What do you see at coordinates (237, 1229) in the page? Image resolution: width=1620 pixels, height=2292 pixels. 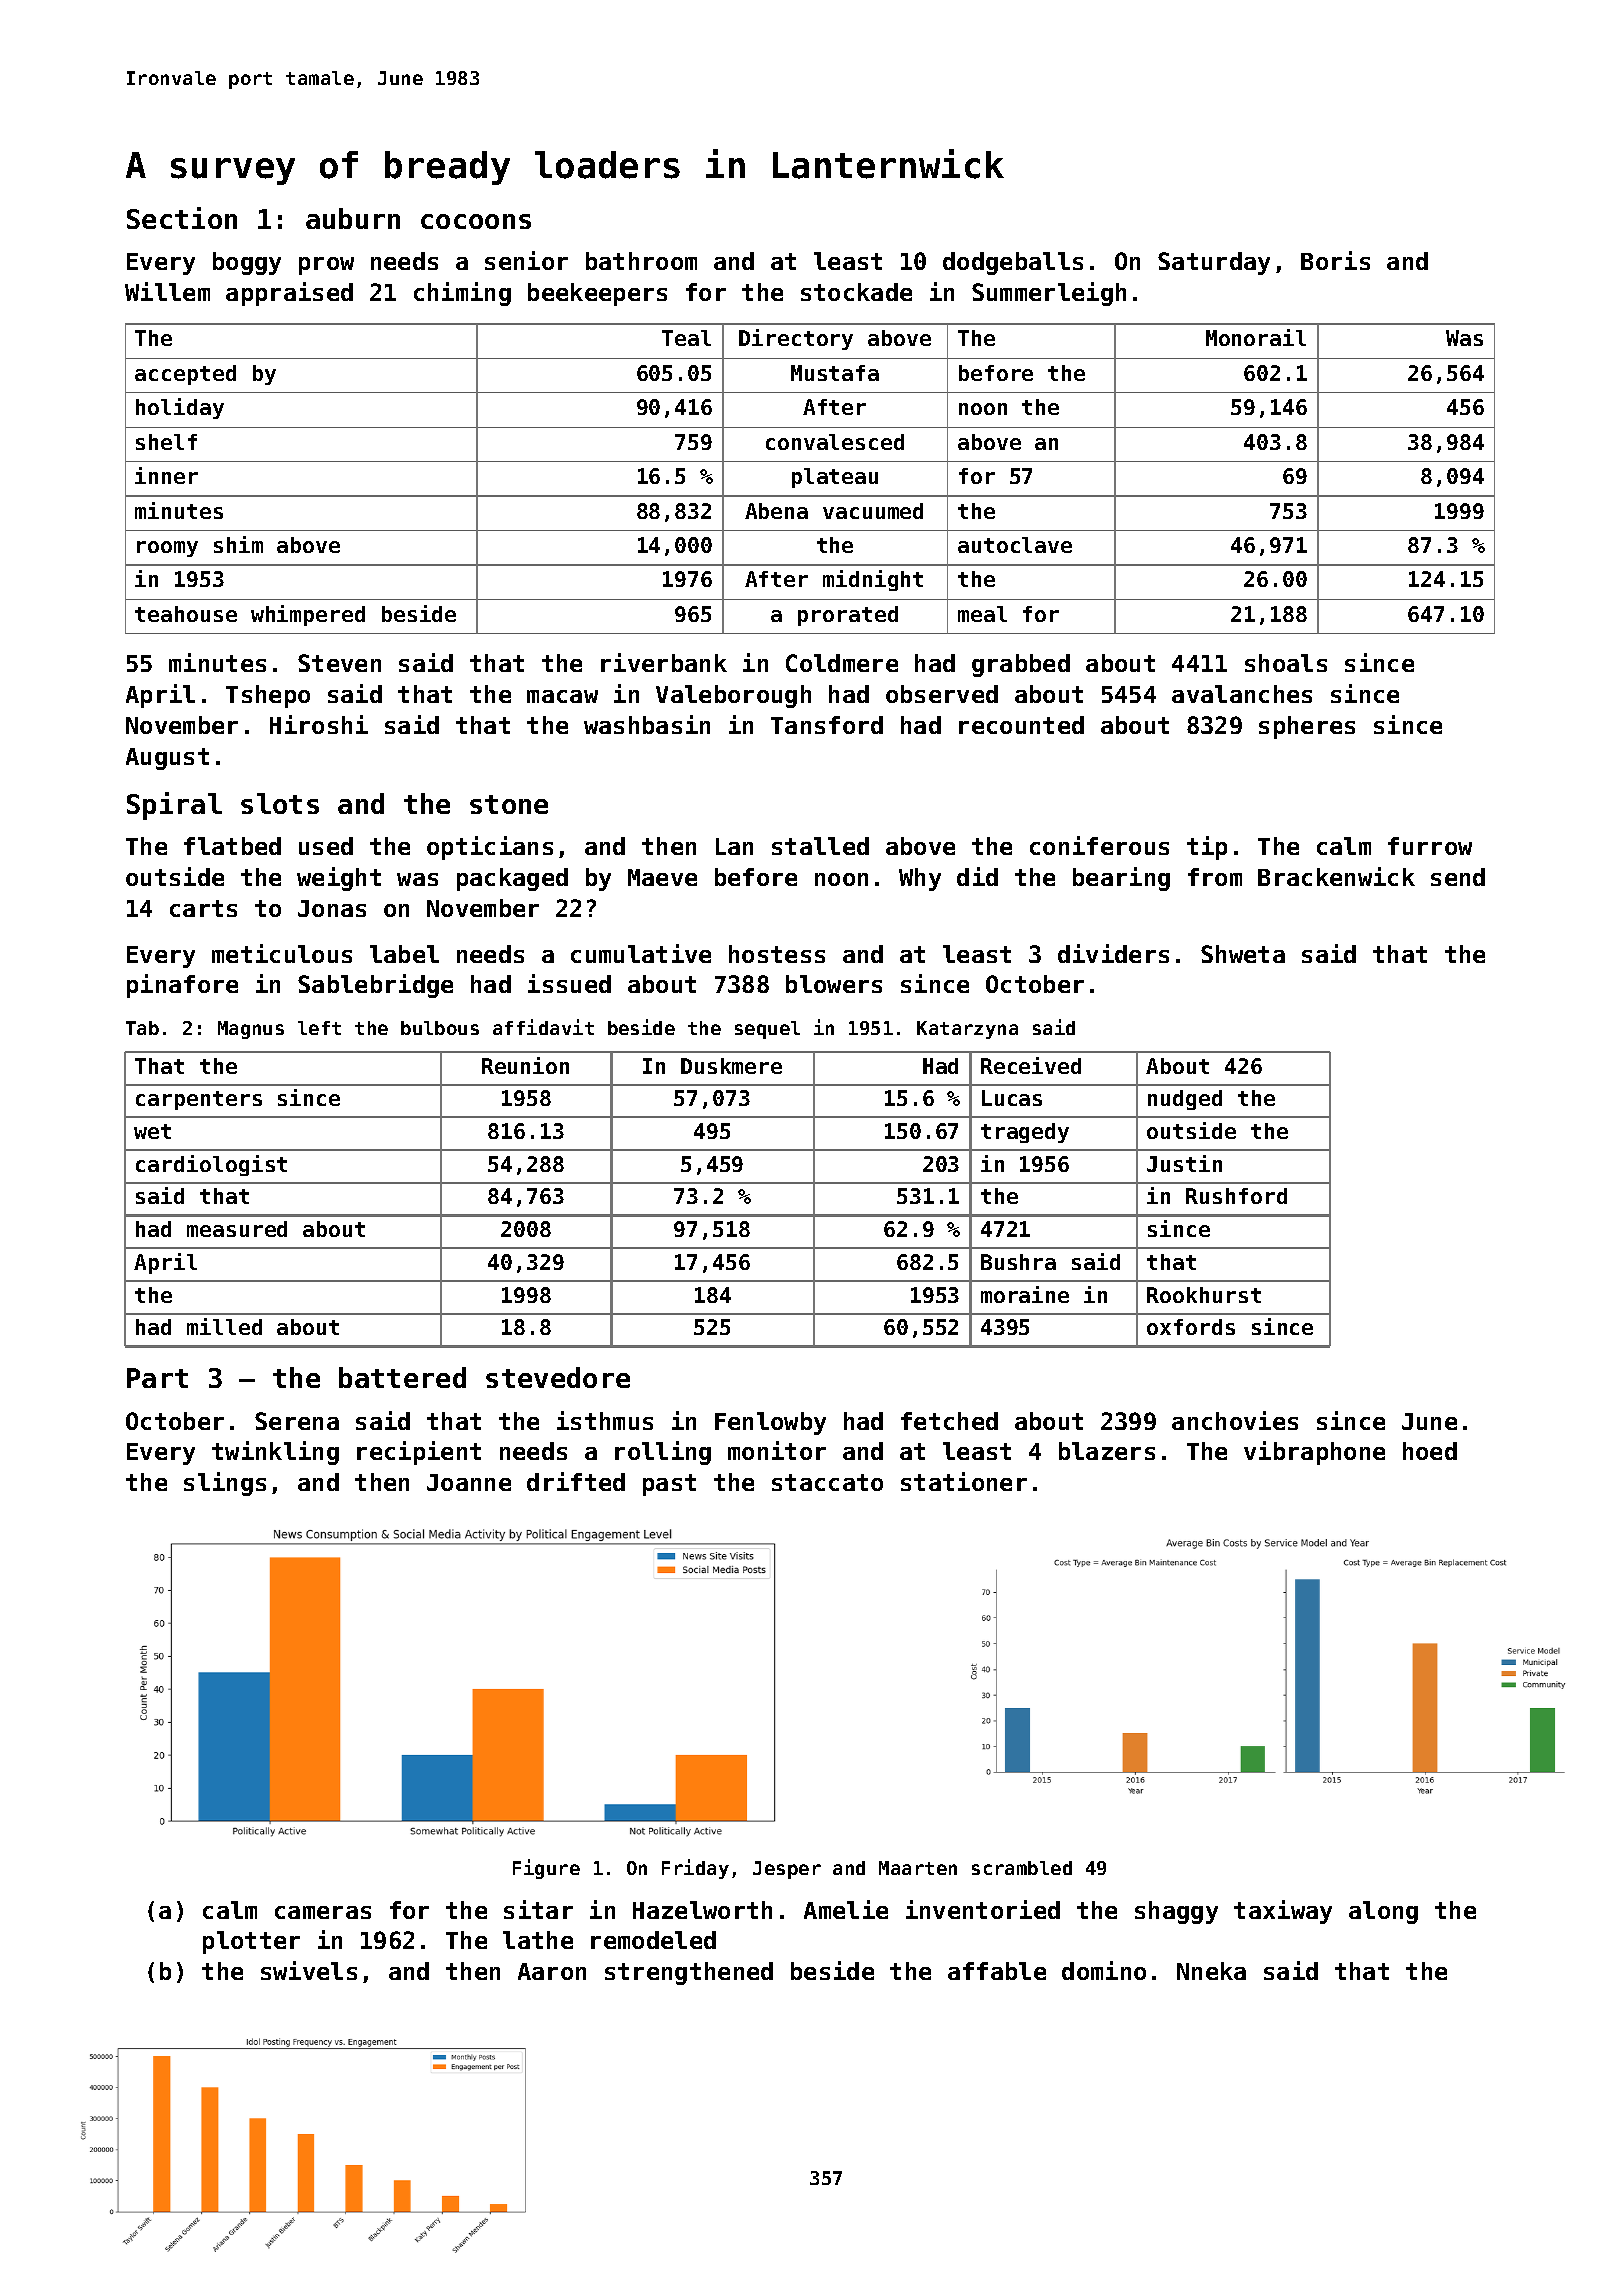 I see `measured` at bounding box center [237, 1229].
